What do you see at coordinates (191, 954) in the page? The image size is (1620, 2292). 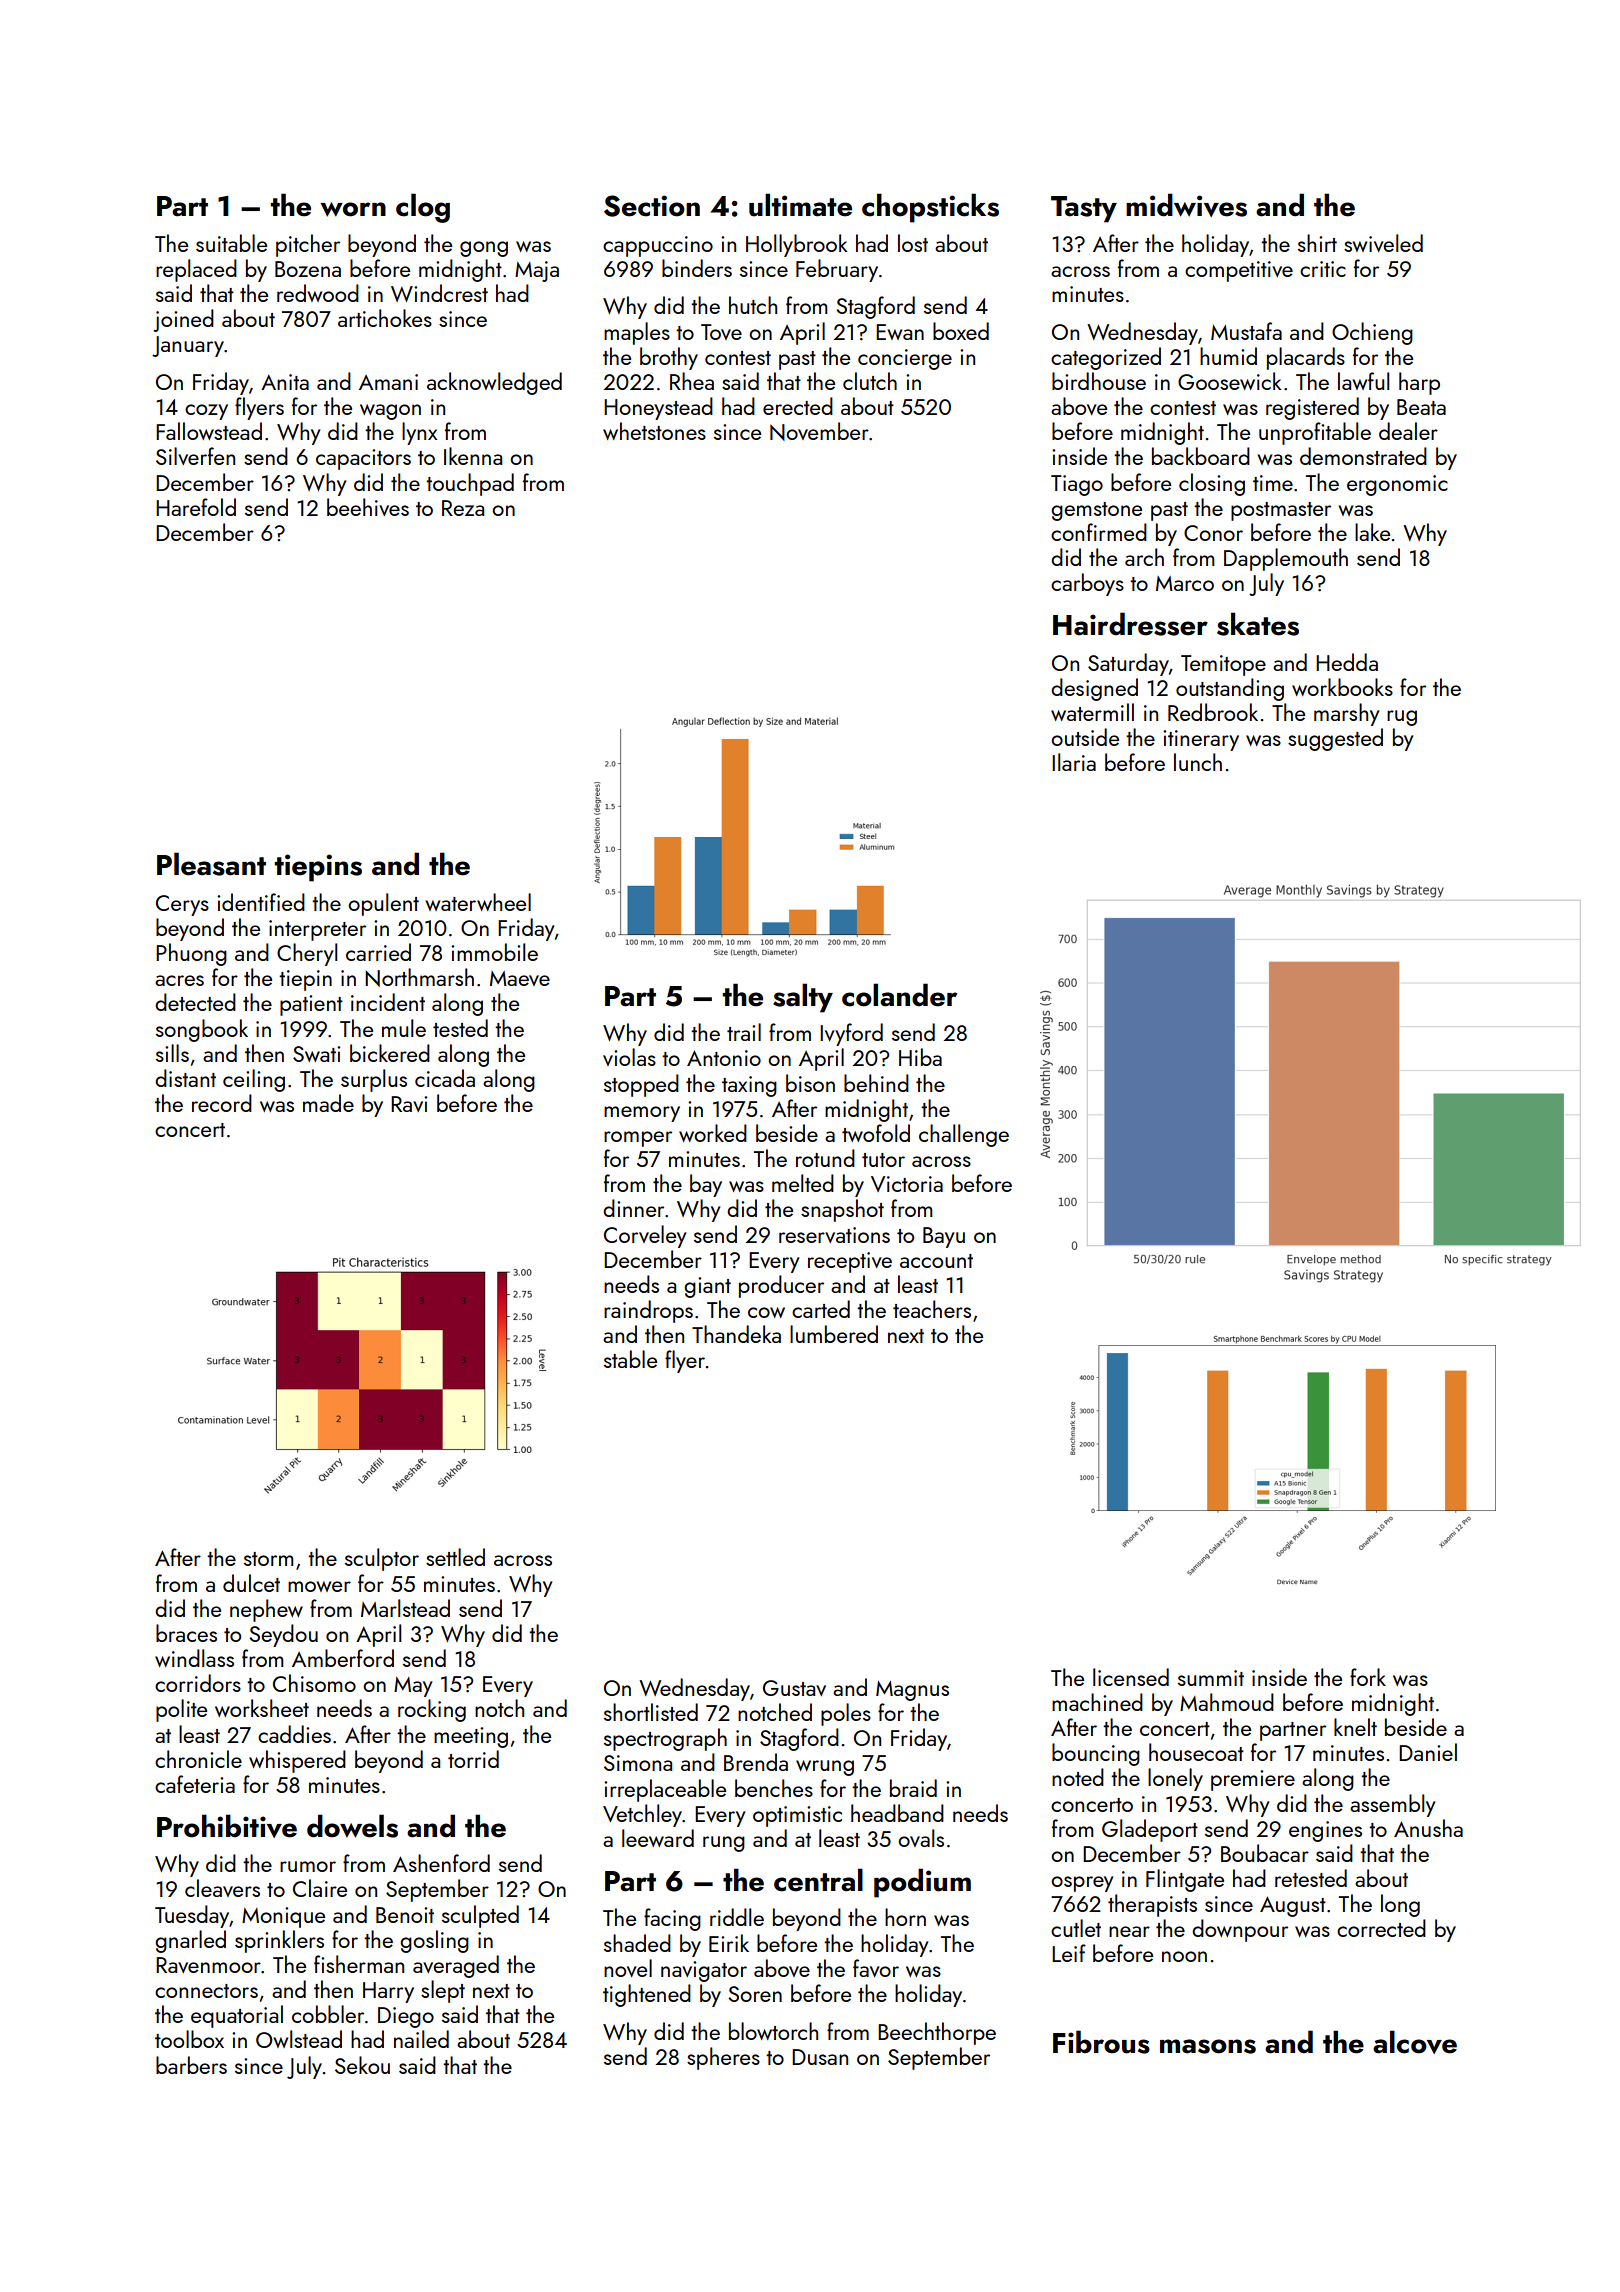 I see `Phuong` at bounding box center [191, 954].
